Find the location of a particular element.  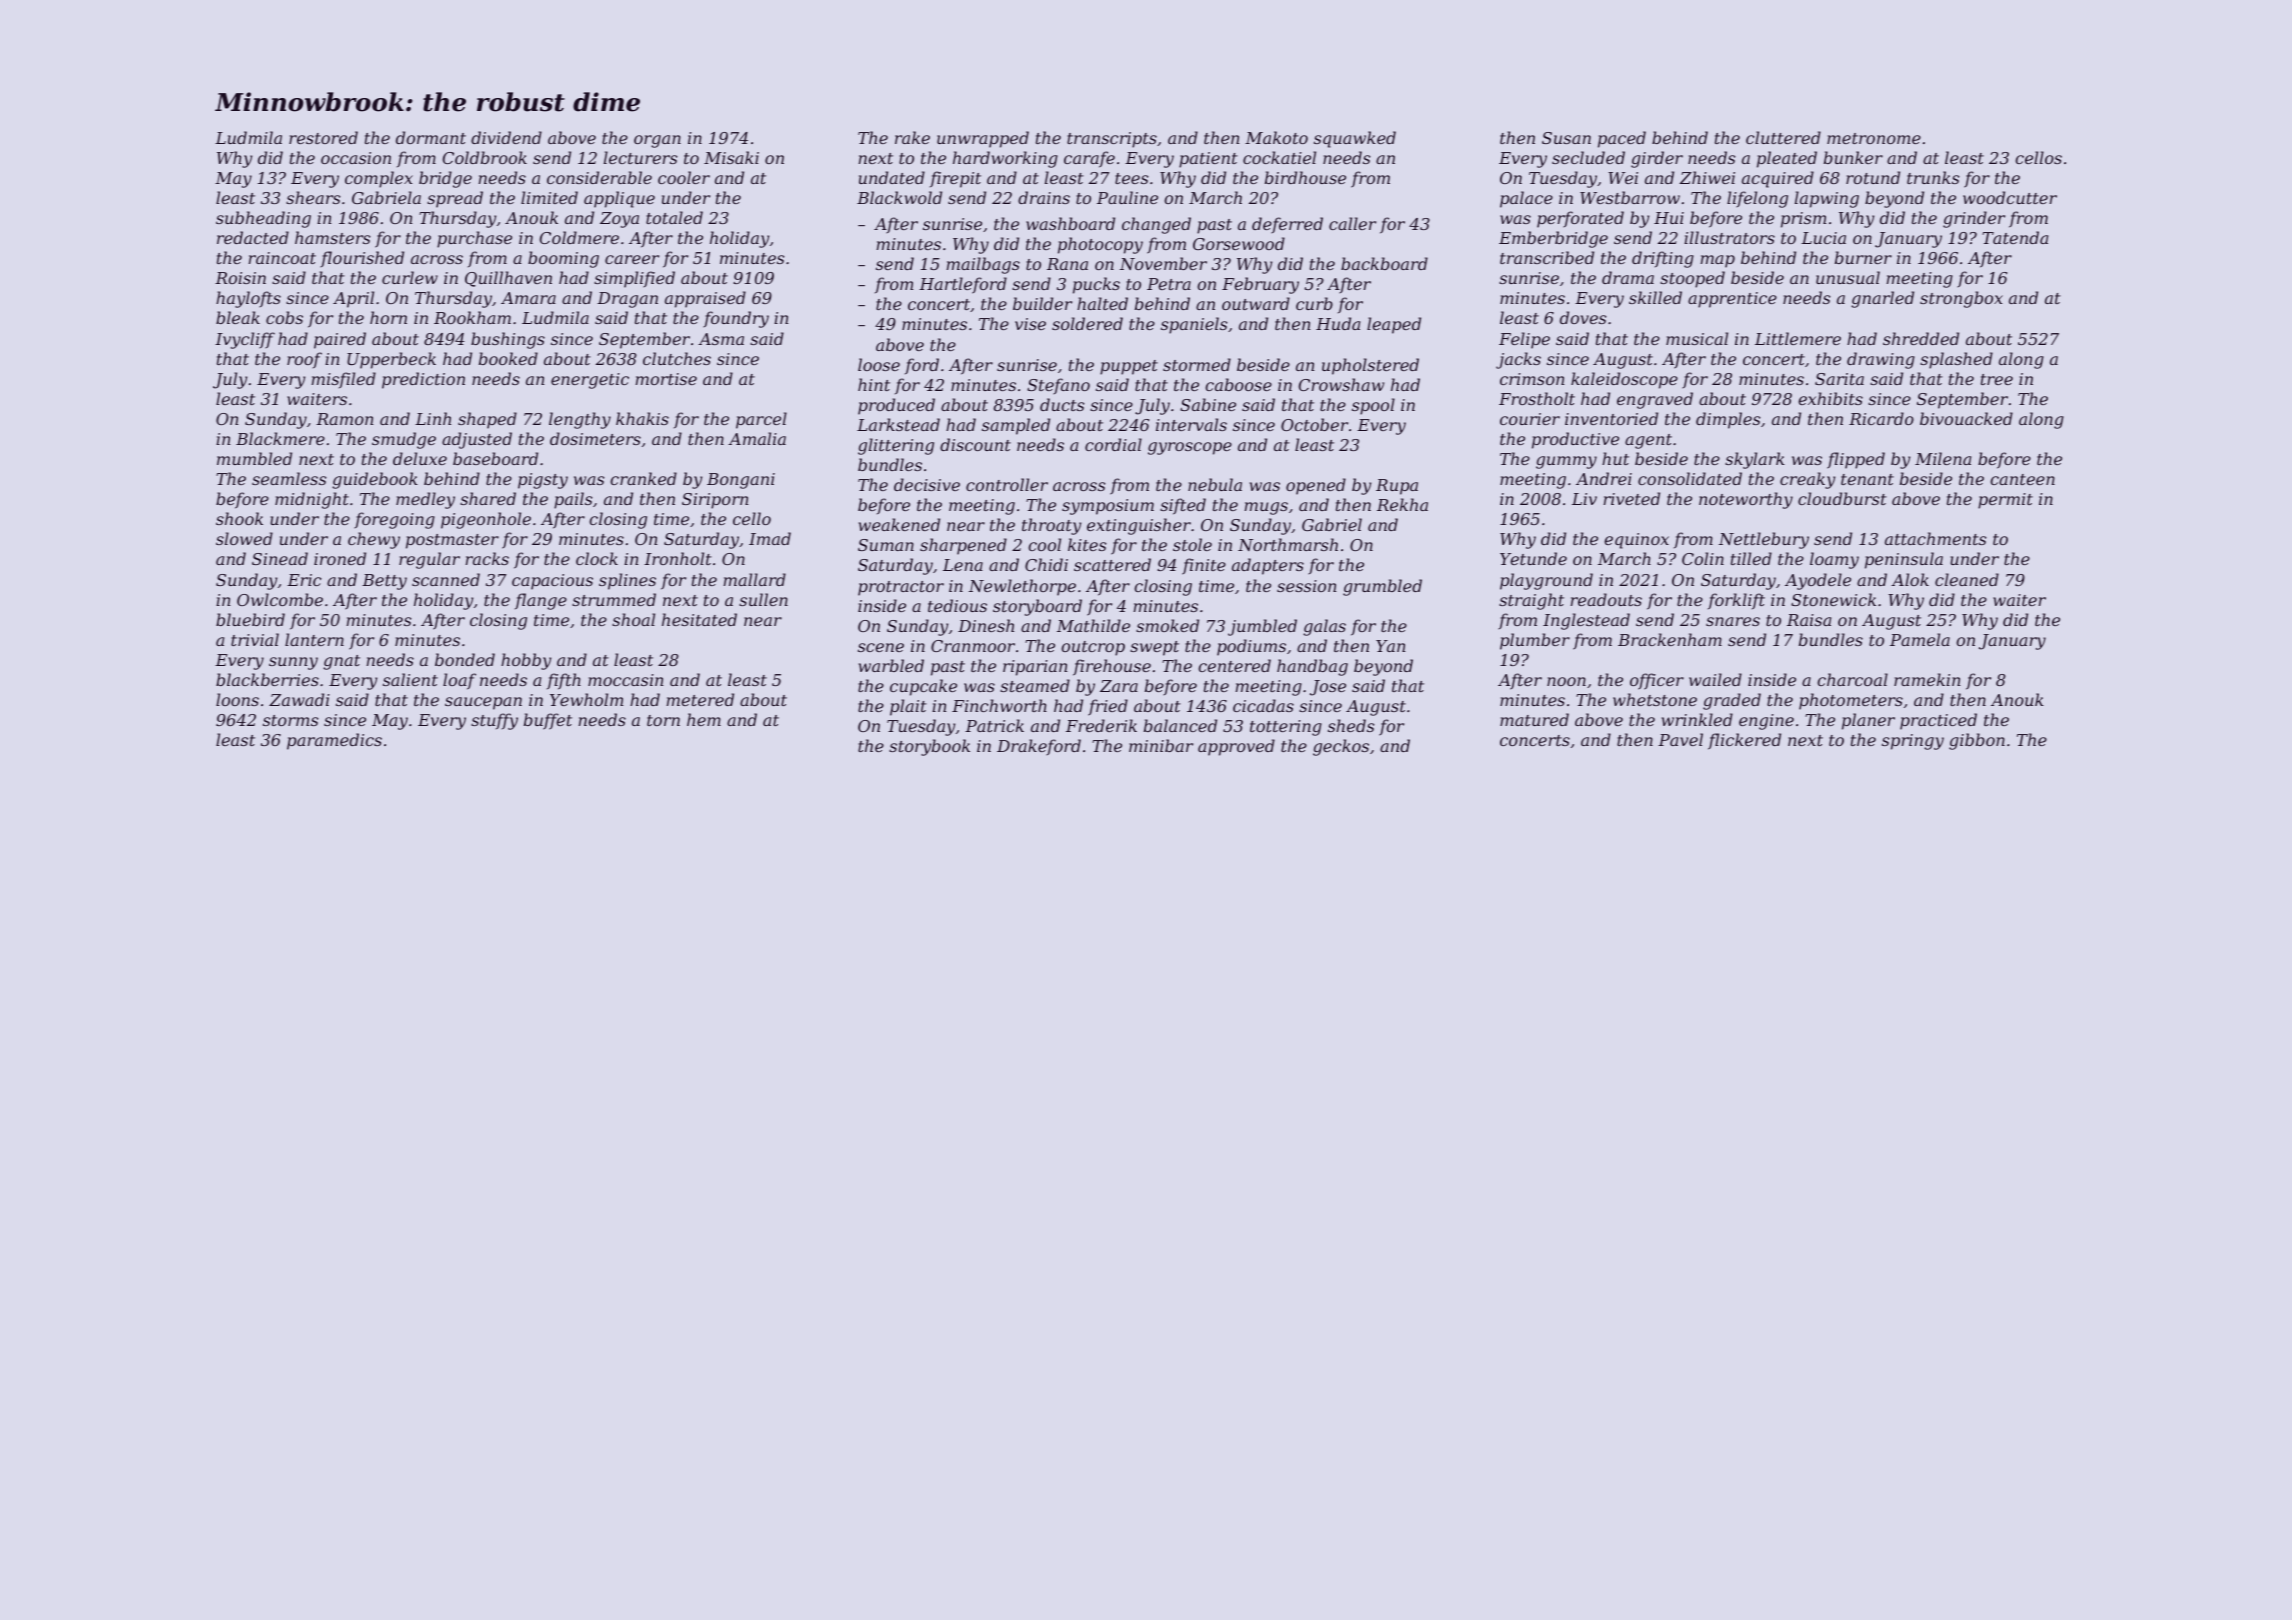

unwrapped is located at coordinates (983, 139).
